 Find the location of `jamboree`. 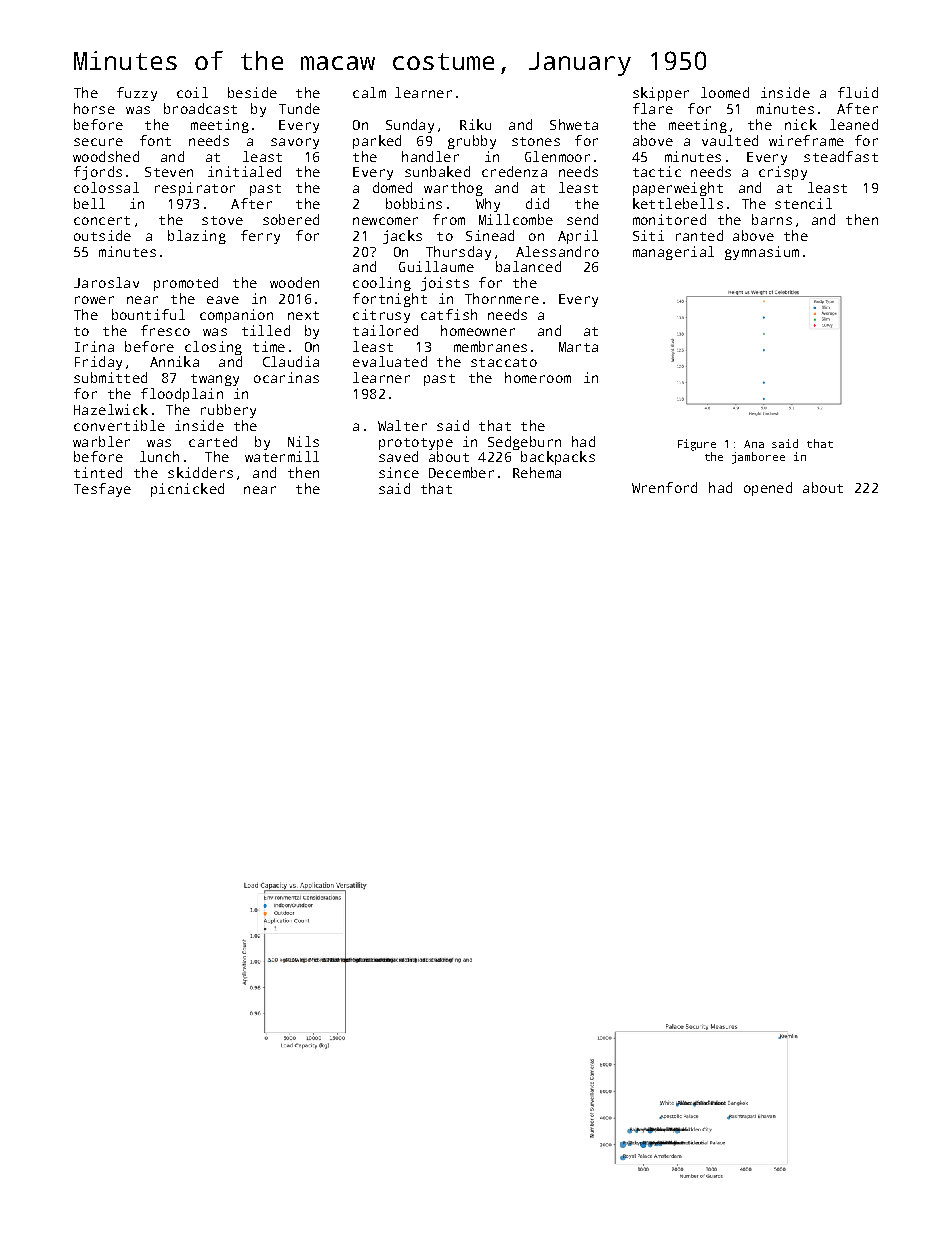

jamboree is located at coordinates (758, 458).
